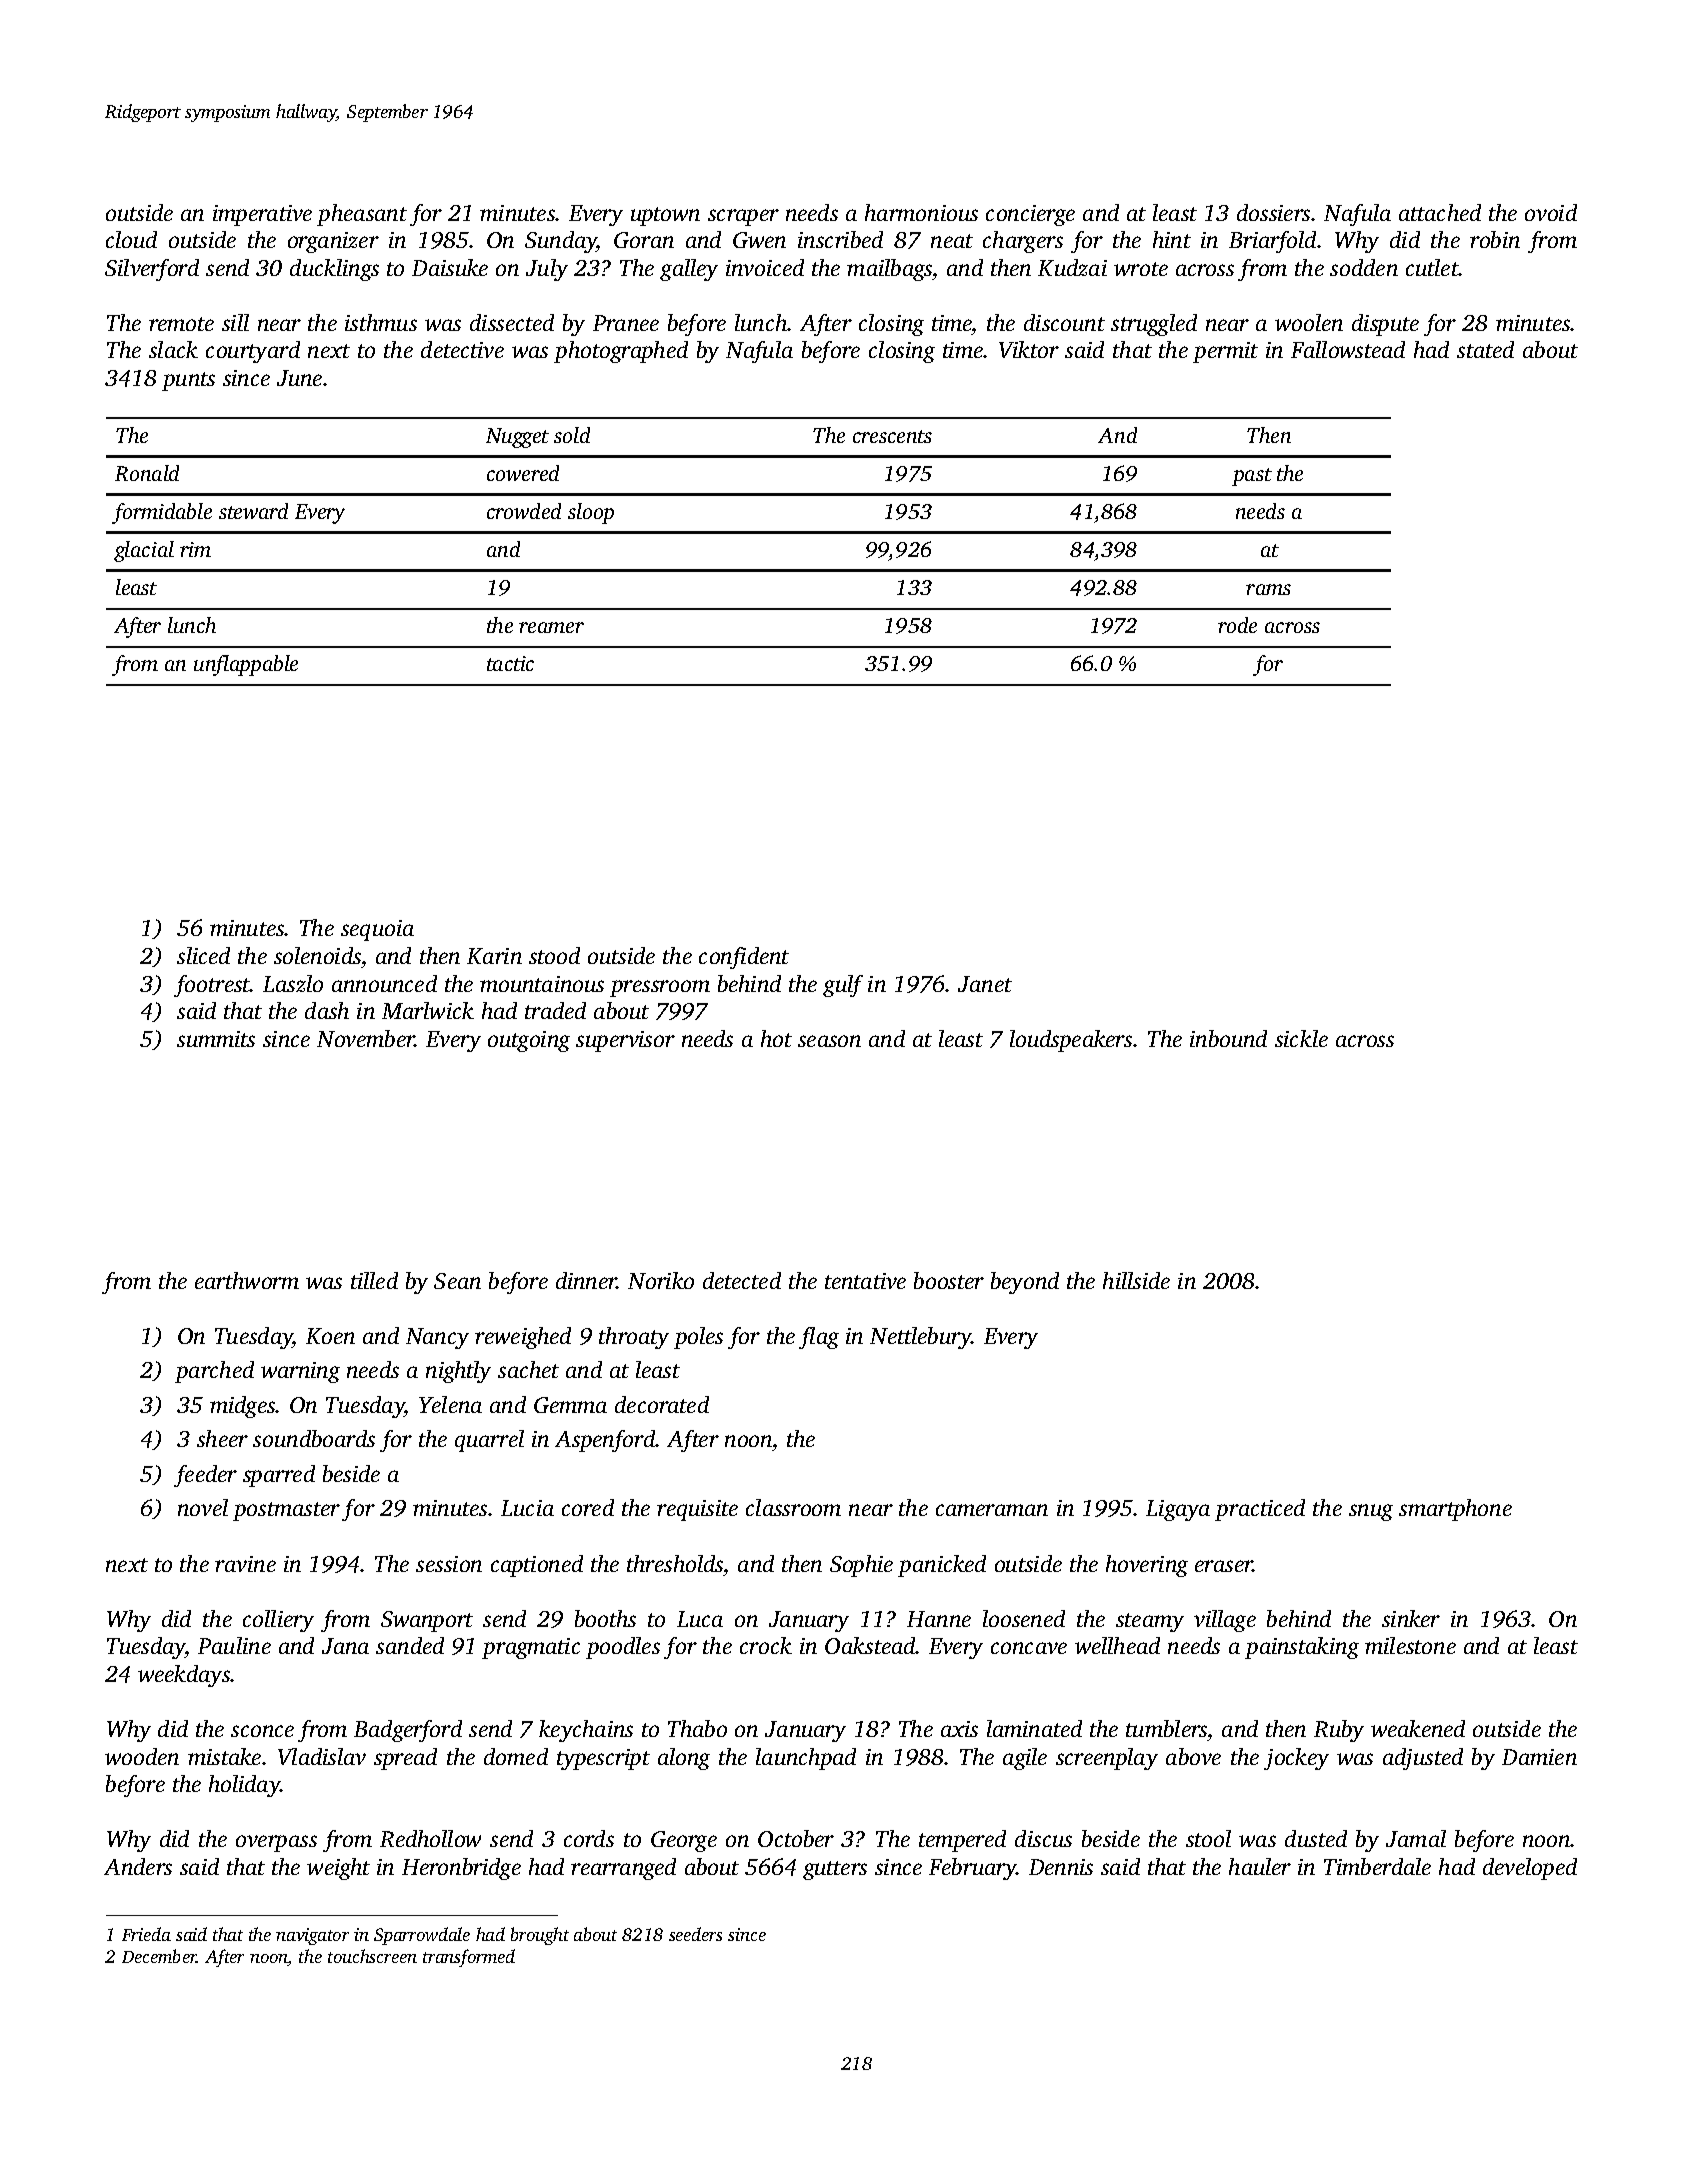 Image resolution: width=1683 pixels, height=2178 pixels. Describe the element at coordinates (1260, 1510) in the document. I see `practiced` at that location.
